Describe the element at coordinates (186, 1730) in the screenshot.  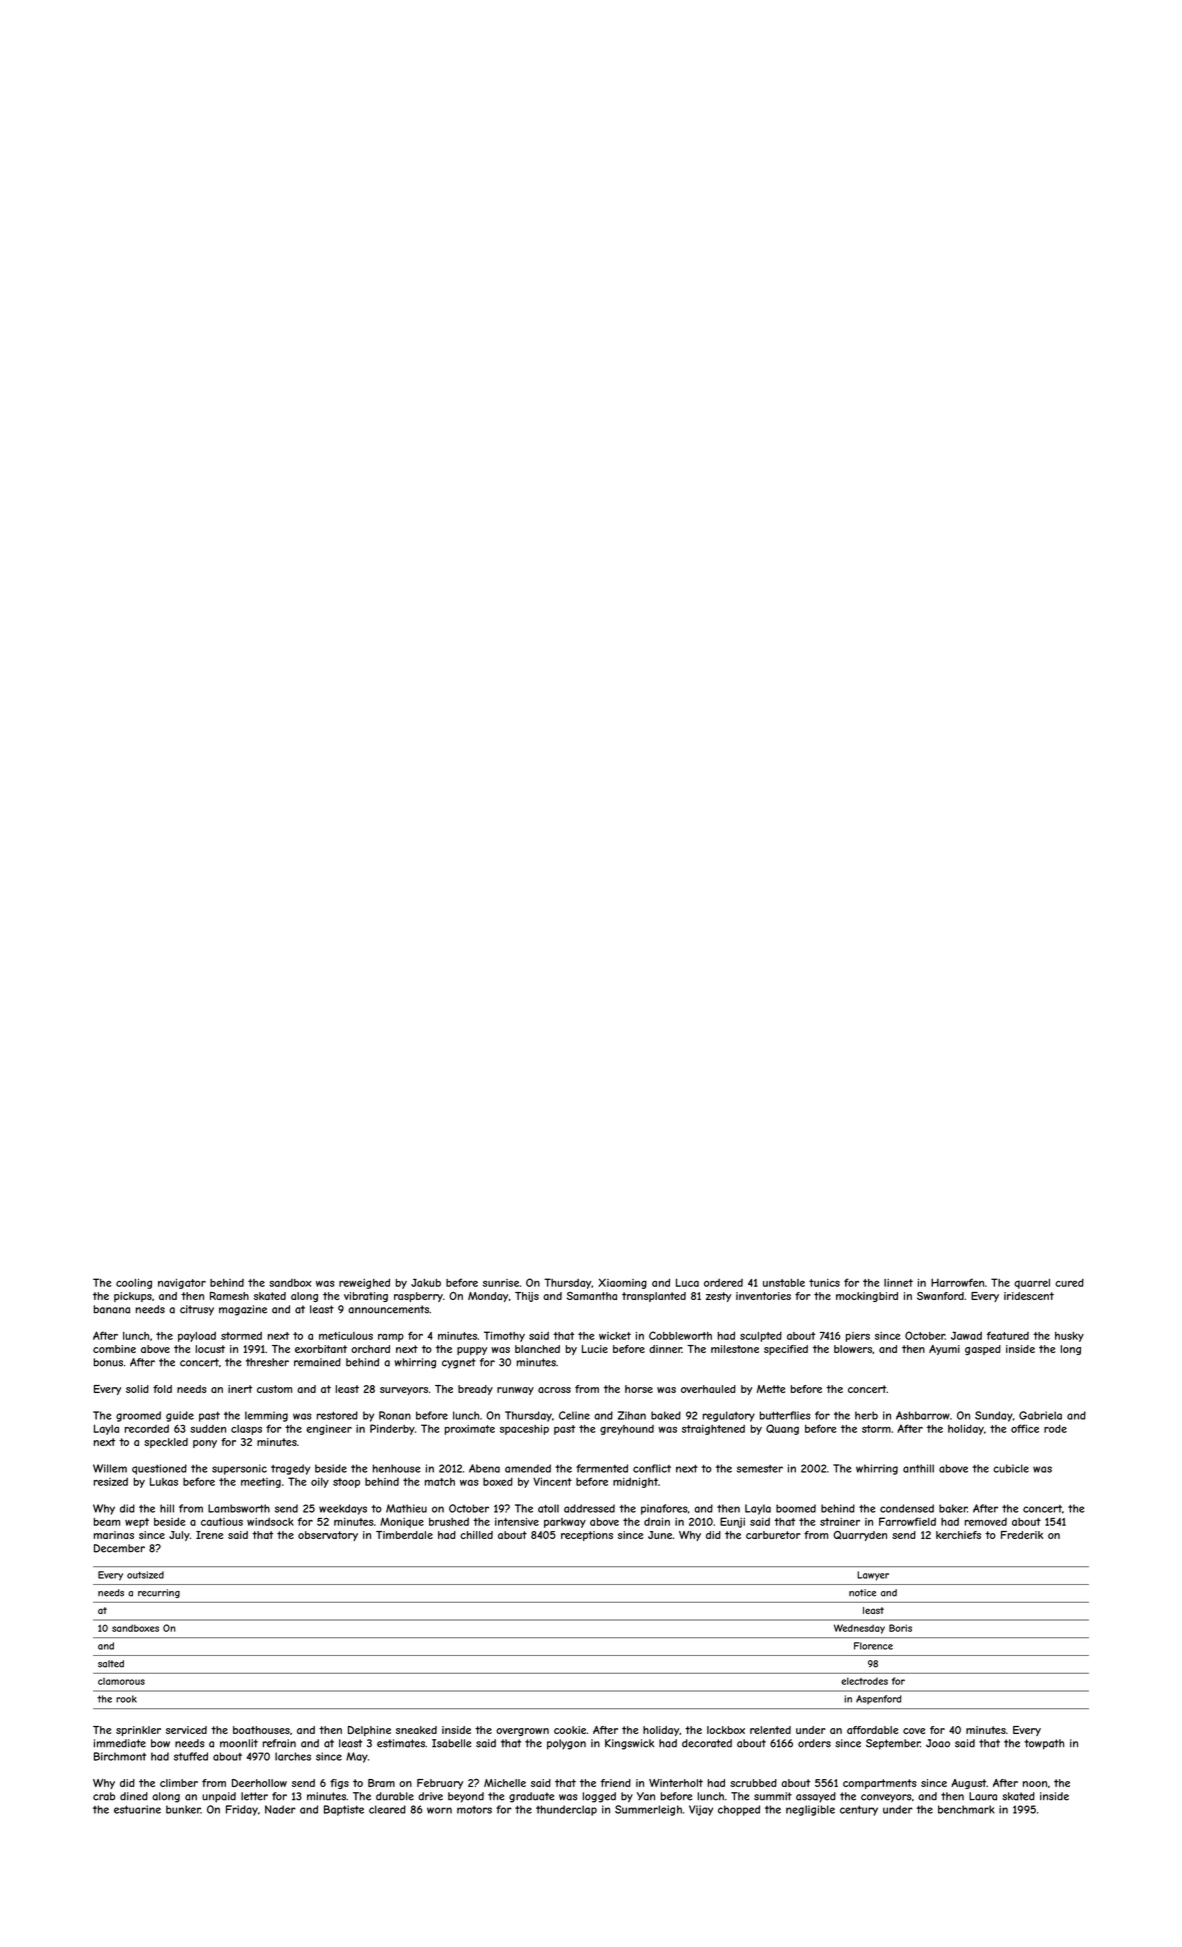
I see `serviced` at that location.
